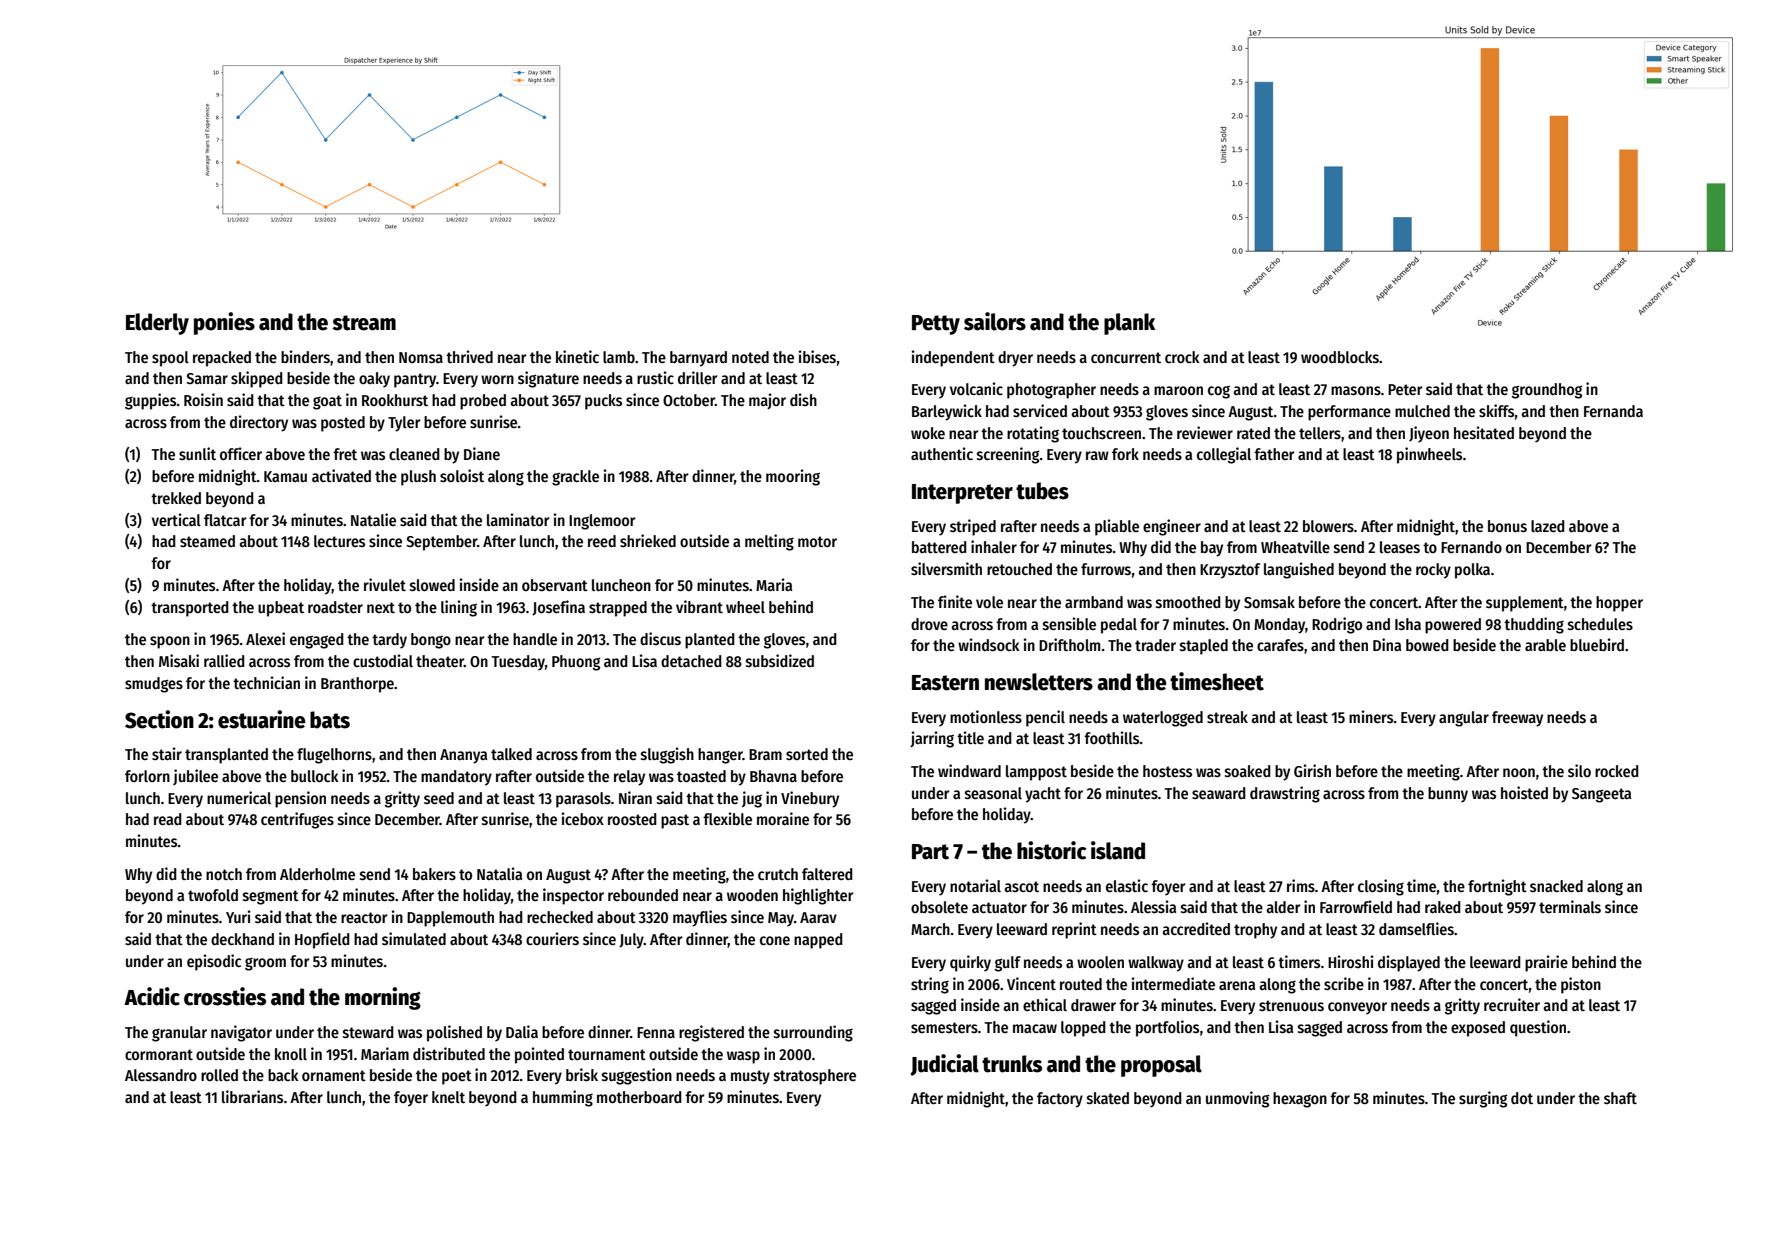  Describe the element at coordinates (225, 996) in the screenshot. I see `crossties` at that location.
